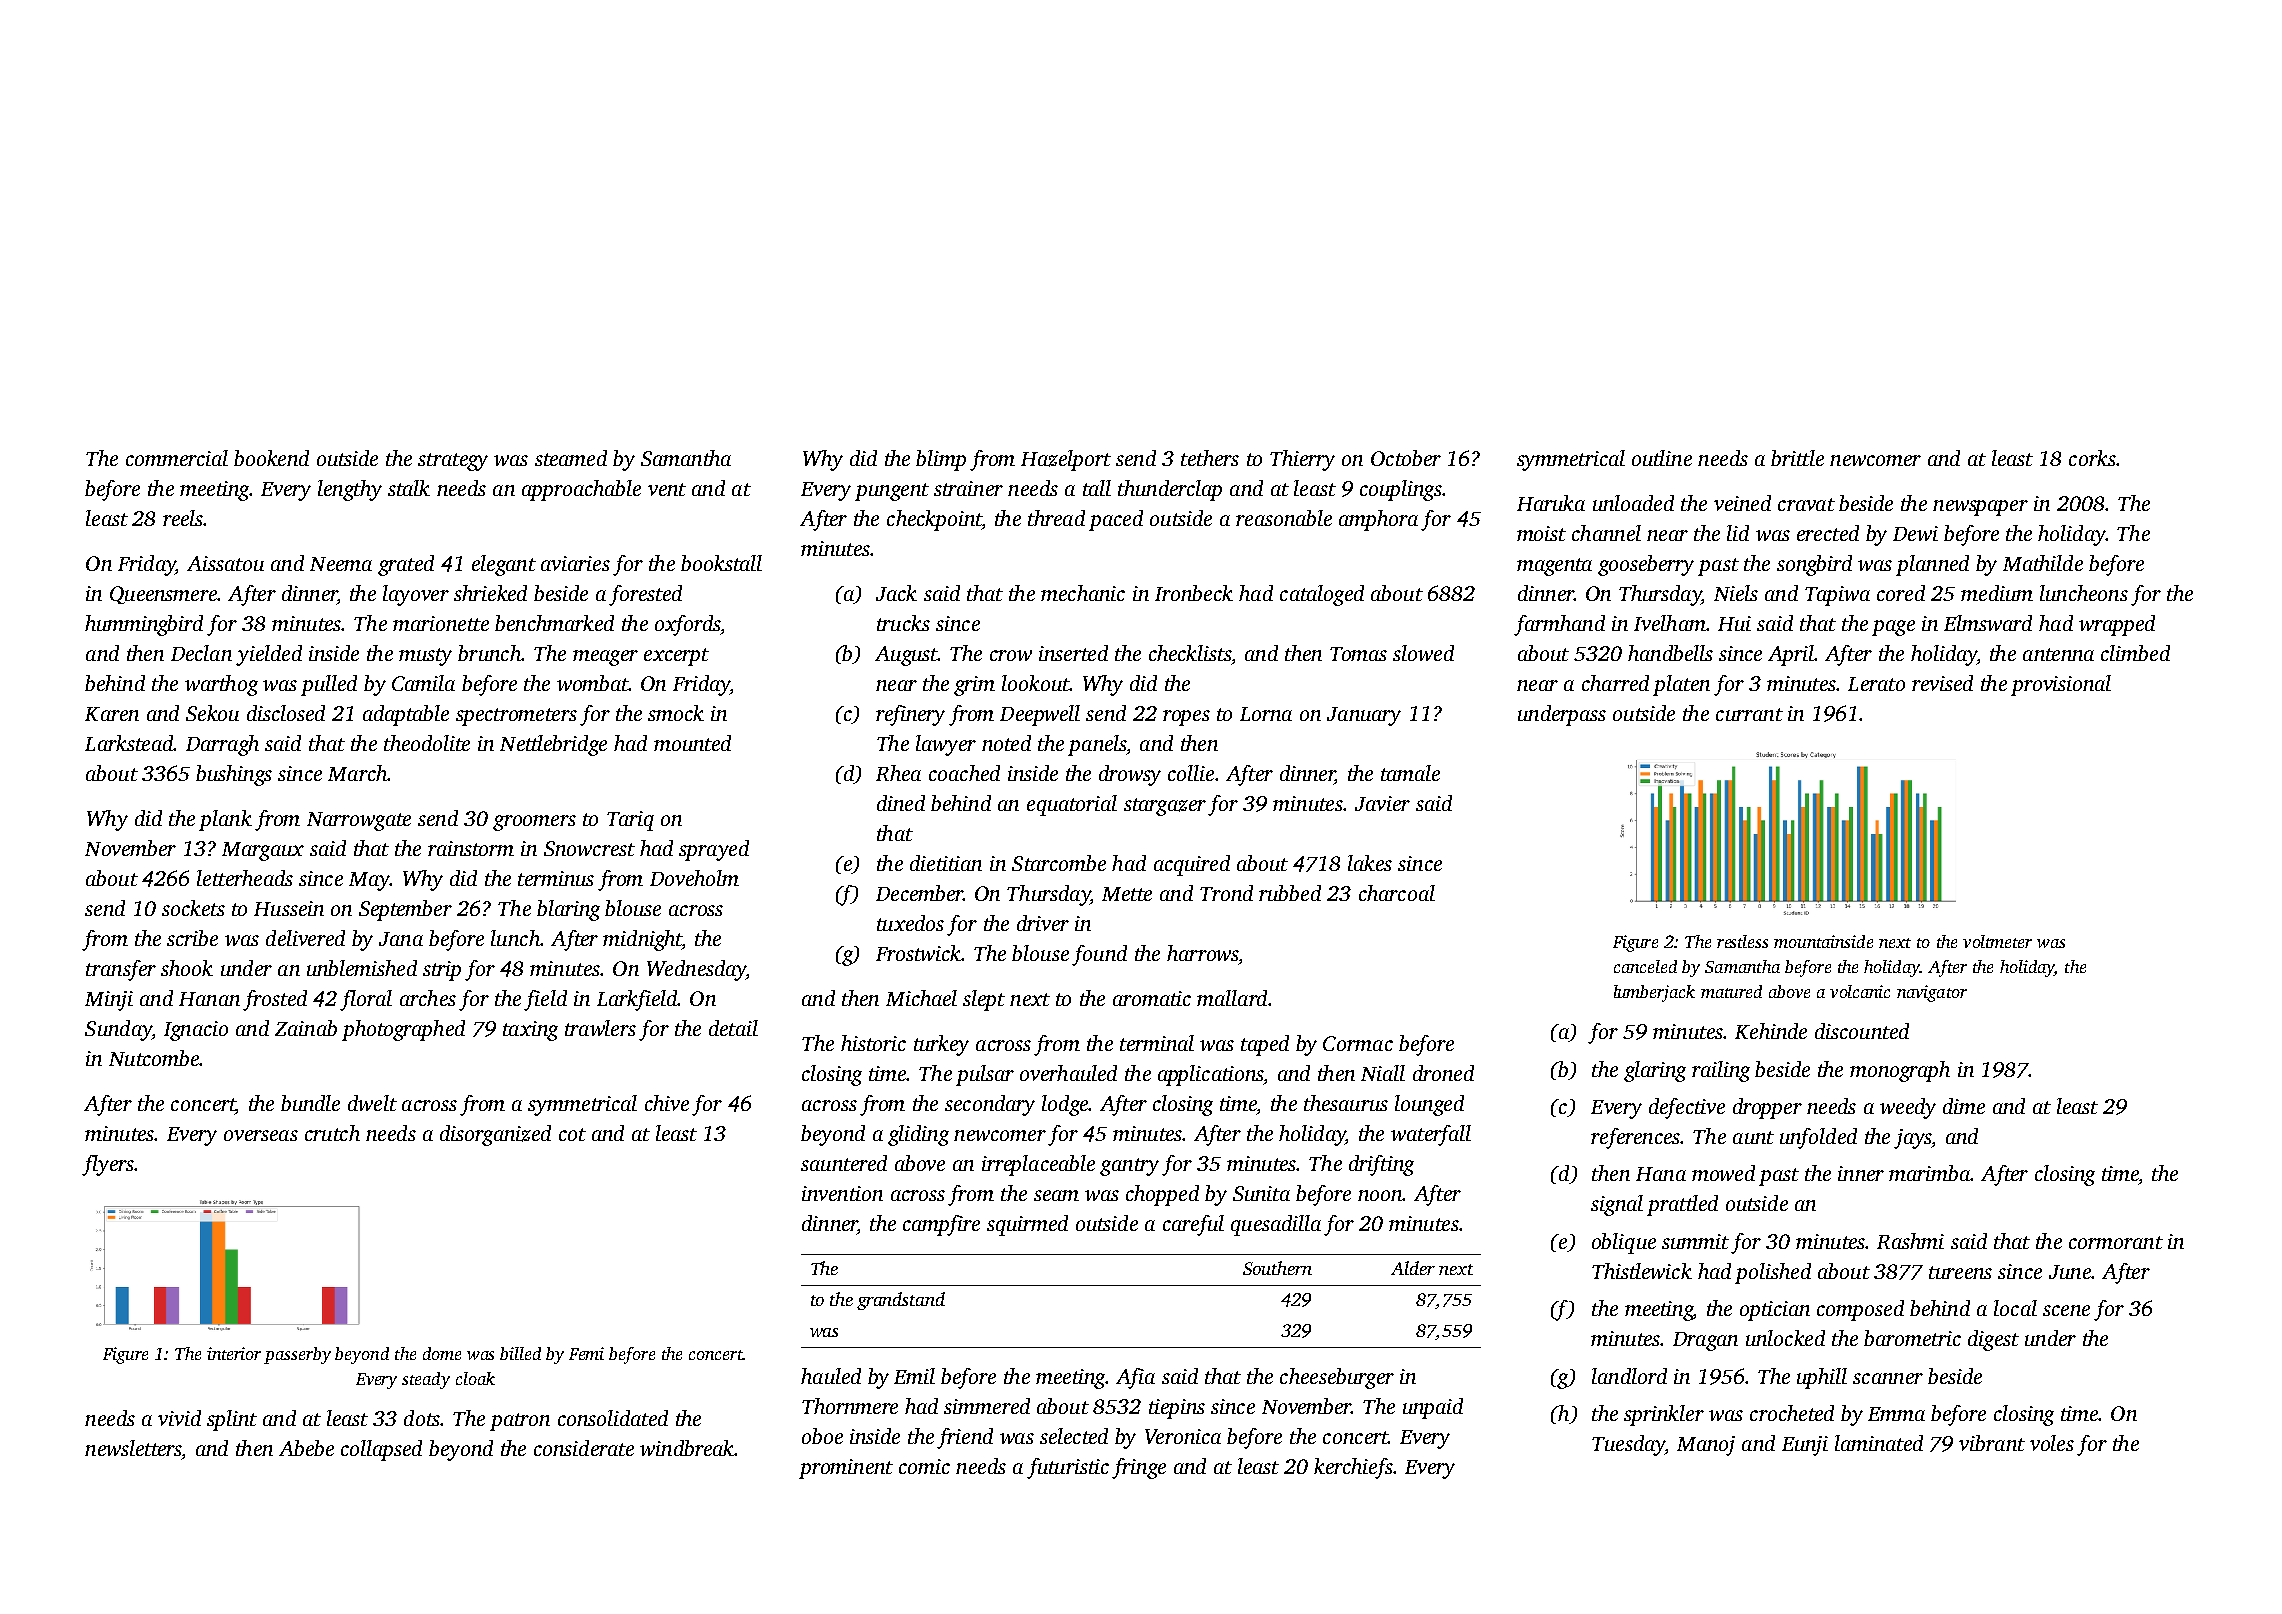  I want to click on grandstand, so click(901, 1301).
